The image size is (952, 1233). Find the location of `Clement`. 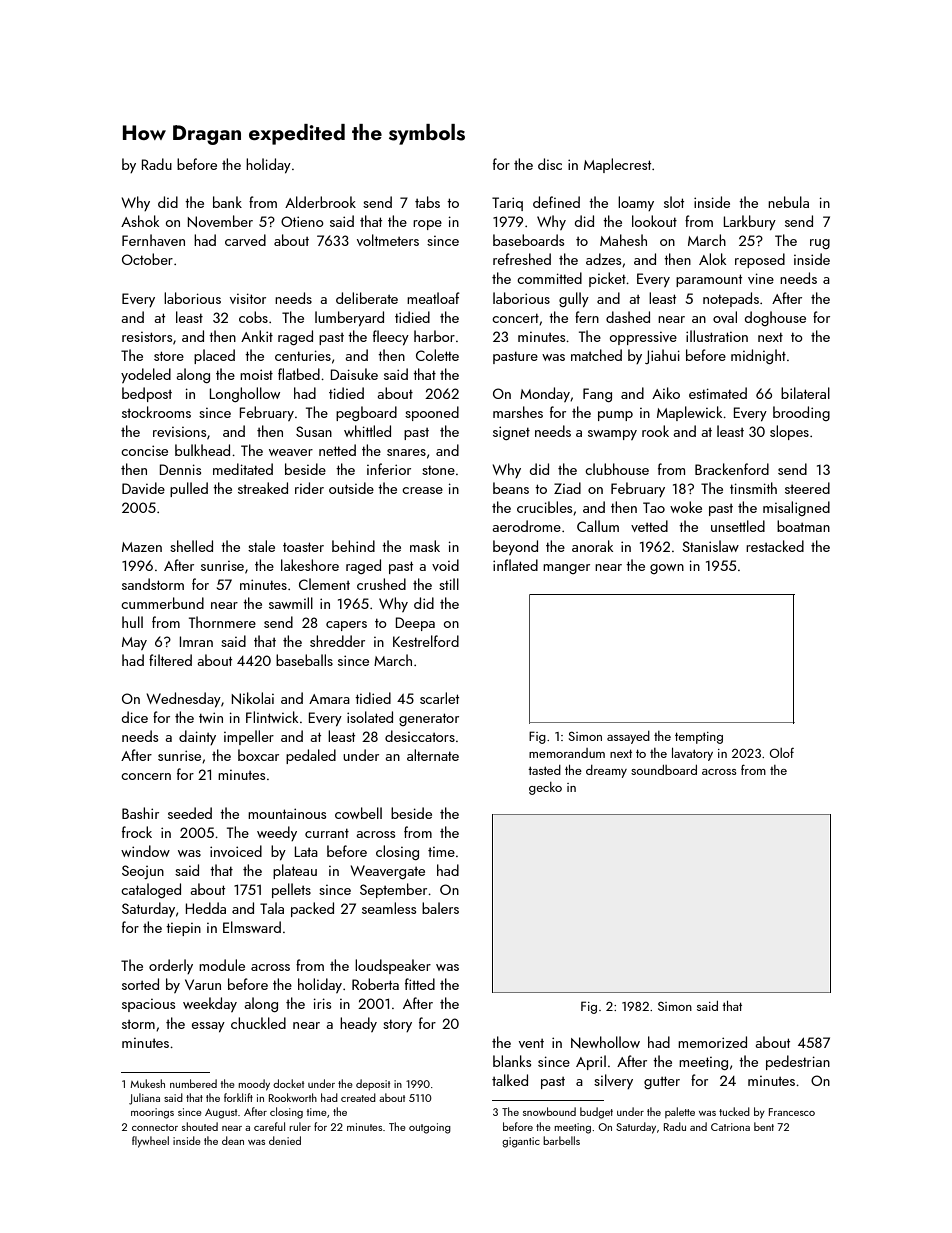

Clement is located at coordinates (324, 584).
